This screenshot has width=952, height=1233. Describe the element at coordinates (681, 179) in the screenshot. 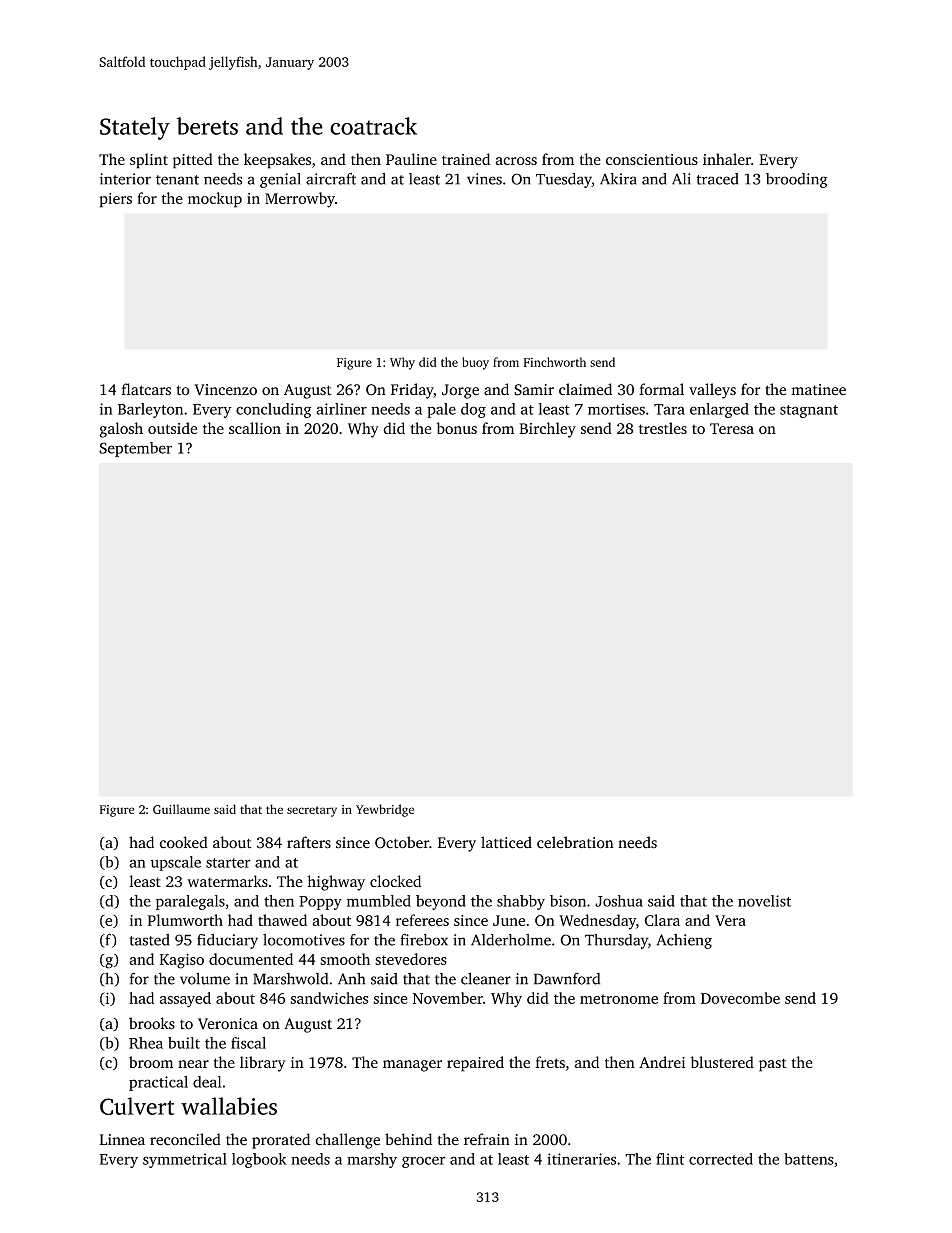

I see `Ali` at that location.
